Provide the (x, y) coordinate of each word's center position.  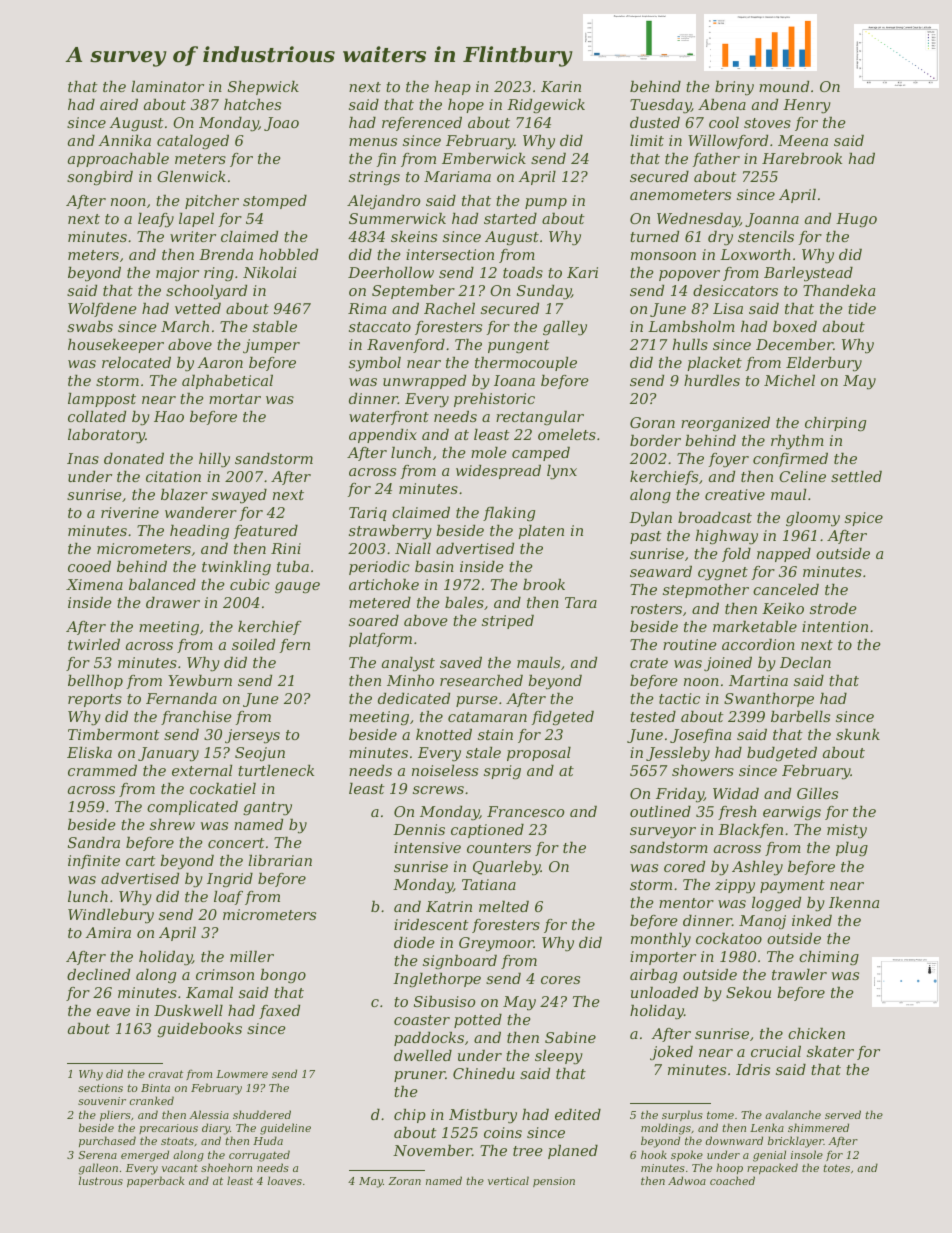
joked (671, 1053)
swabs (90, 326)
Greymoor (496, 944)
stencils (766, 236)
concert (236, 843)
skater (830, 1051)
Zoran (404, 1181)
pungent (519, 346)
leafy (156, 220)
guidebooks (199, 1030)
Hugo (856, 220)
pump (546, 203)
